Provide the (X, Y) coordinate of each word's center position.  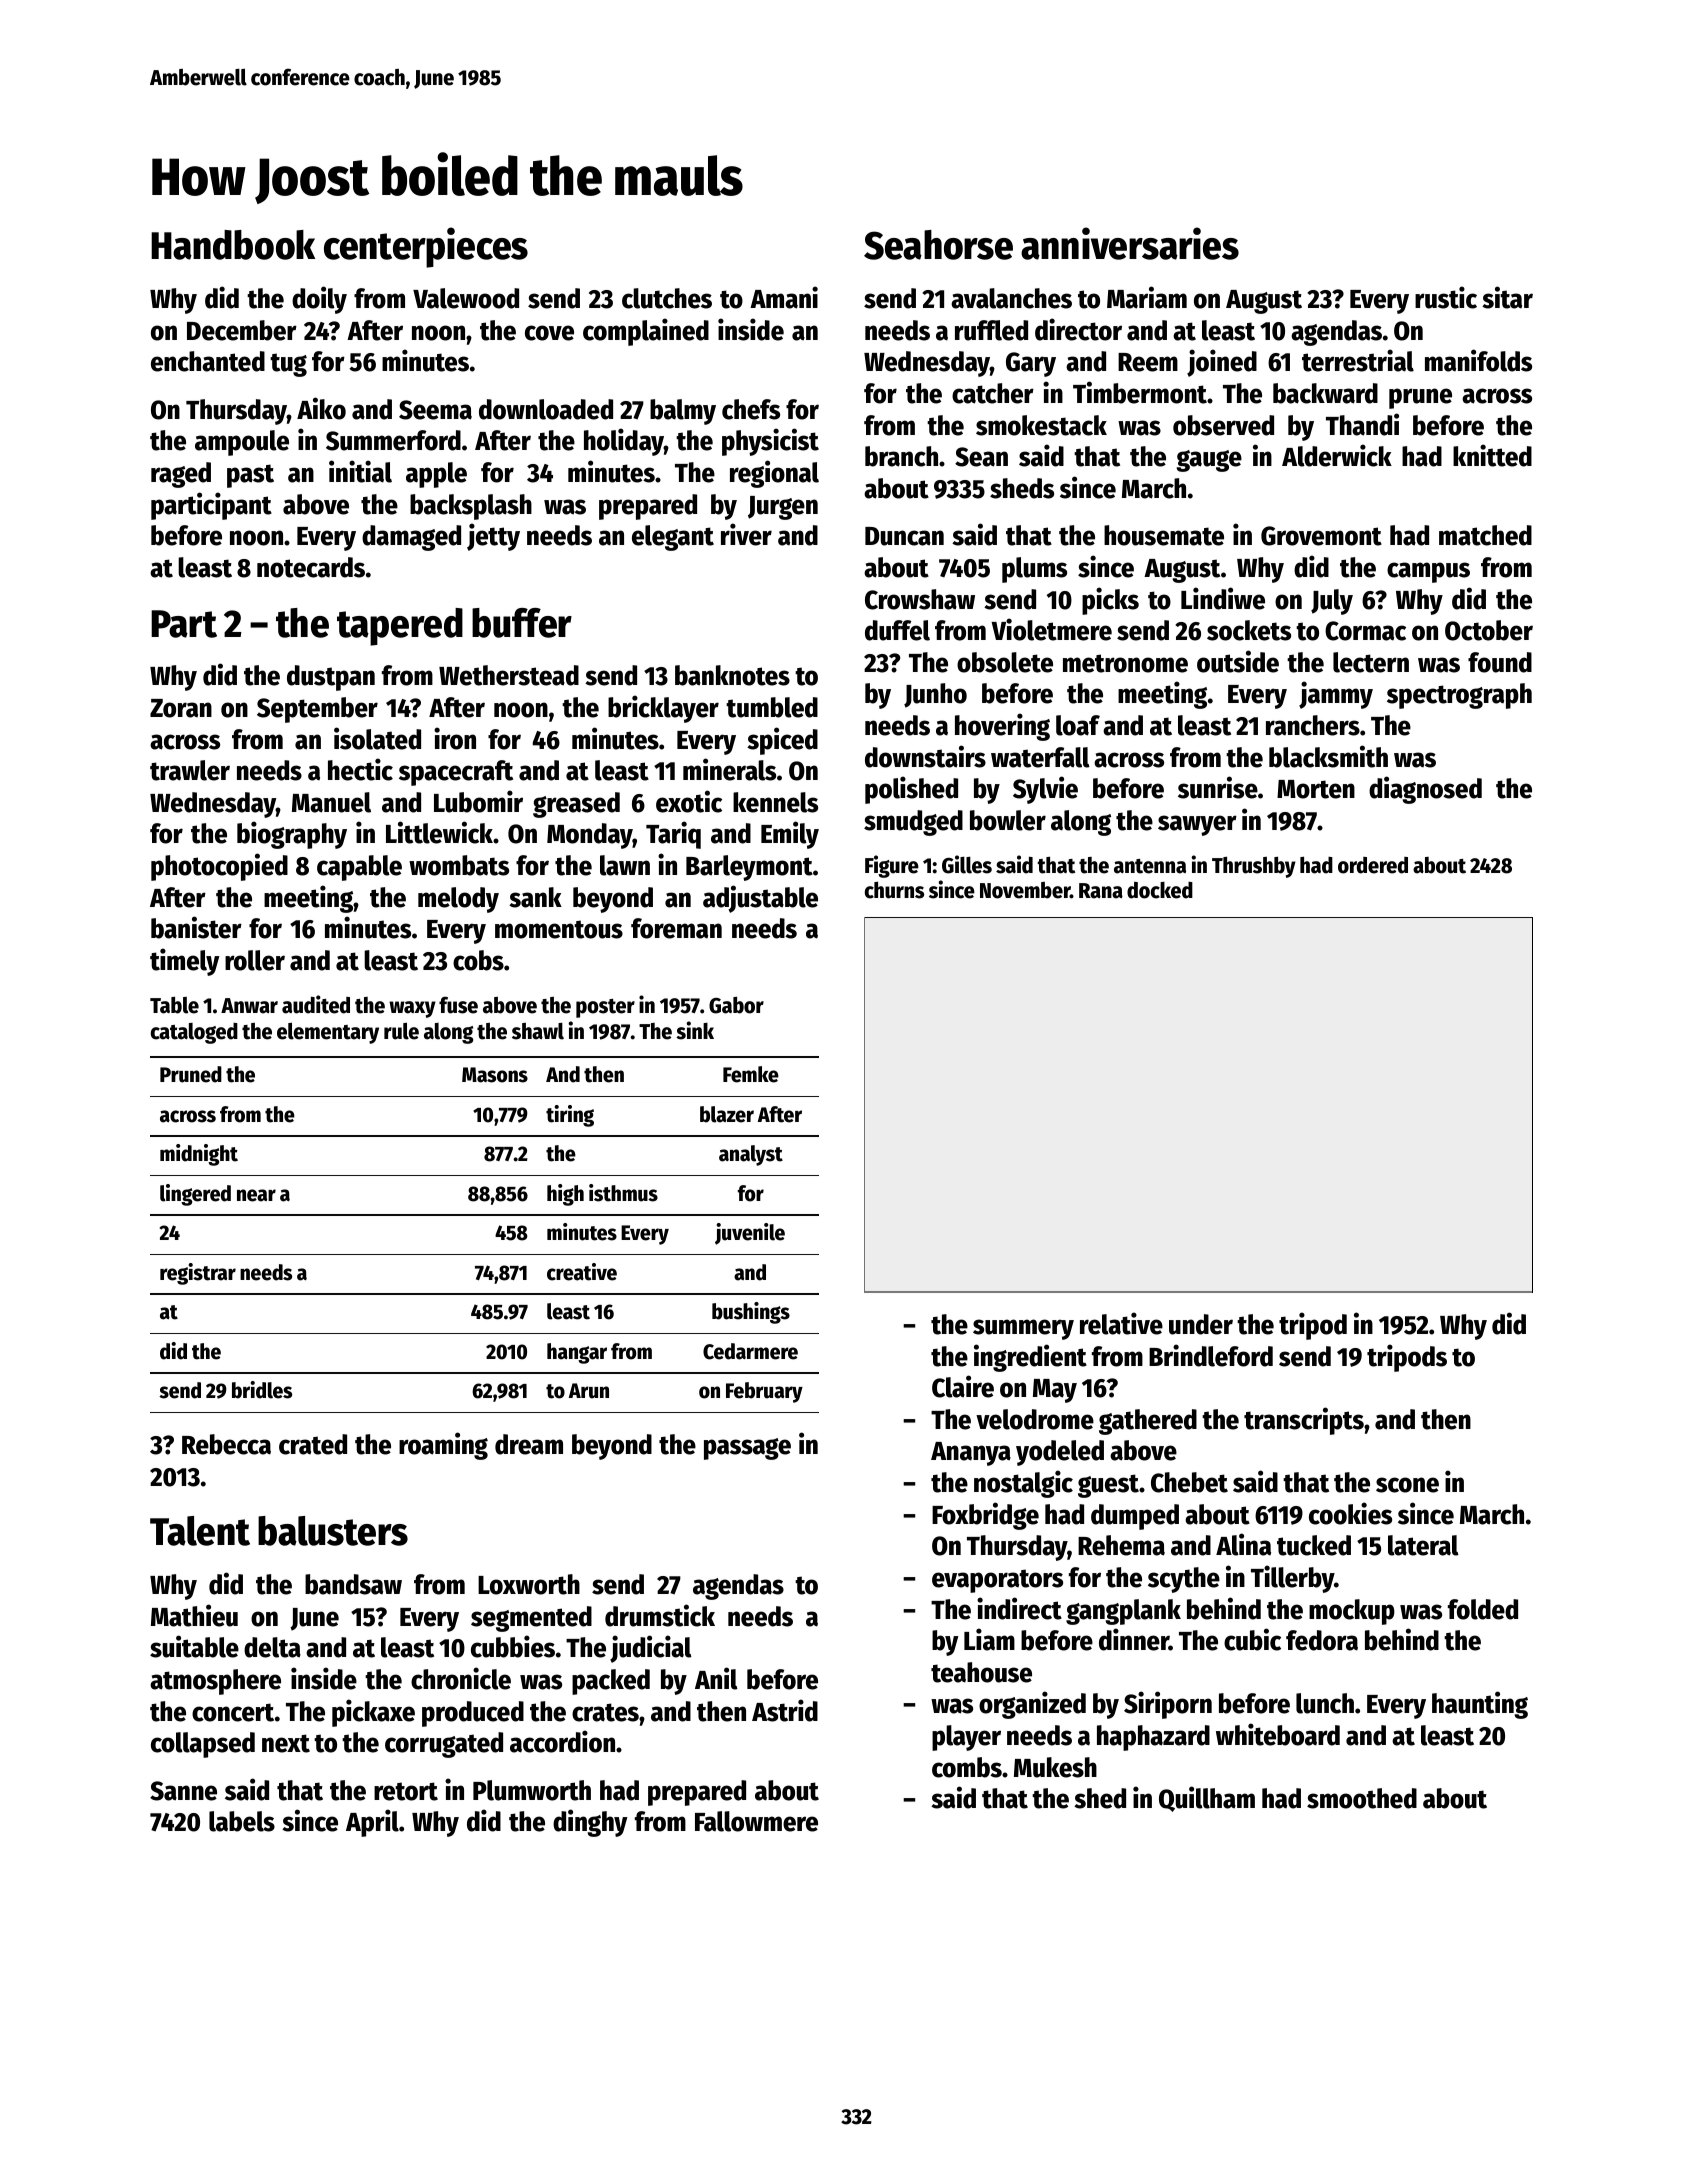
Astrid (785, 1710)
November (1025, 890)
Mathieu (194, 1615)
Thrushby (1254, 867)
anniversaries (1130, 243)
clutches (667, 298)
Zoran (181, 708)
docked (1160, 890)
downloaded (546, 409)
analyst (751, 1155)
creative (582, 1272)
